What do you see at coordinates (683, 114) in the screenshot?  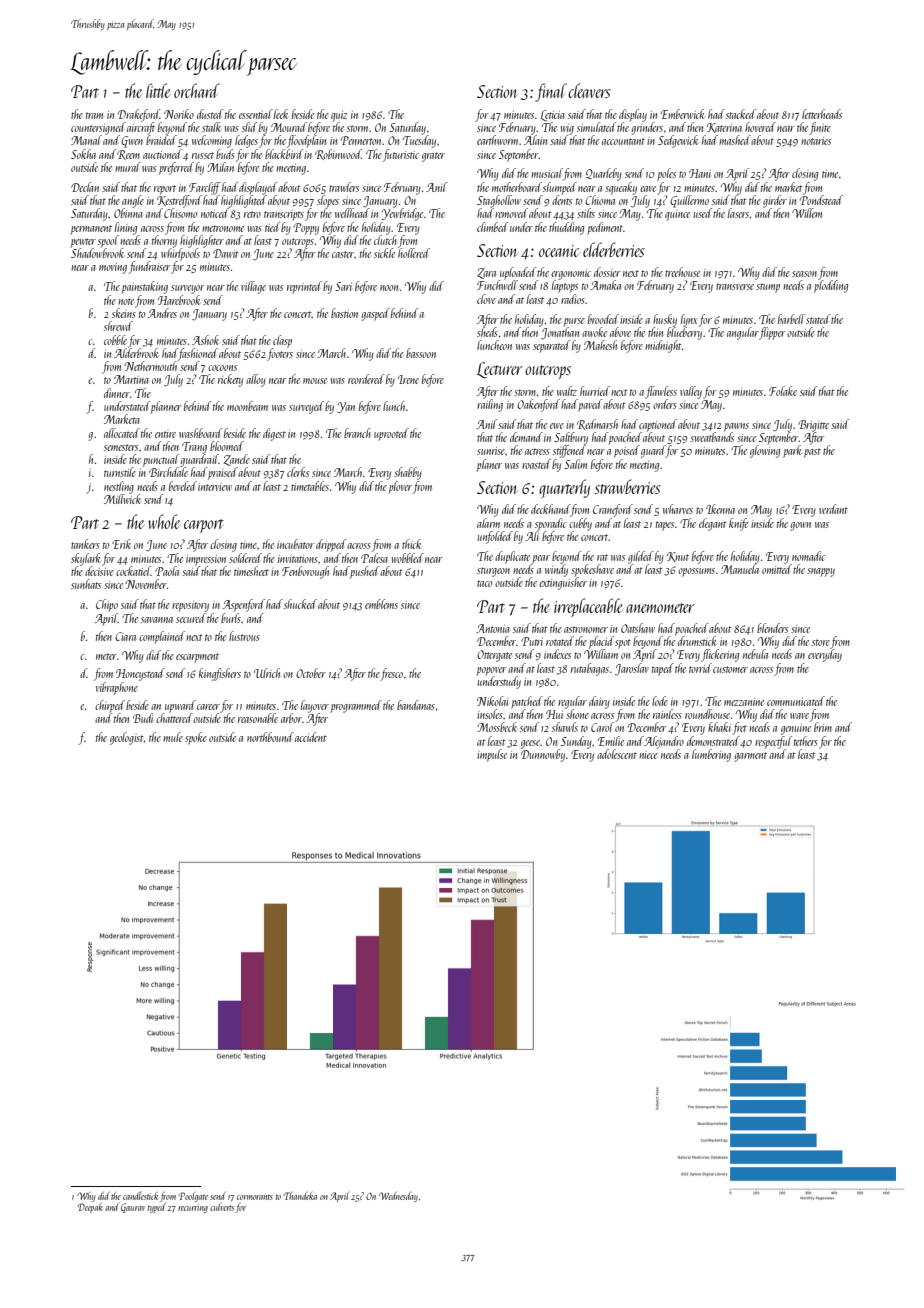 I see `Emberwick` at bounding box center [683, 114].
